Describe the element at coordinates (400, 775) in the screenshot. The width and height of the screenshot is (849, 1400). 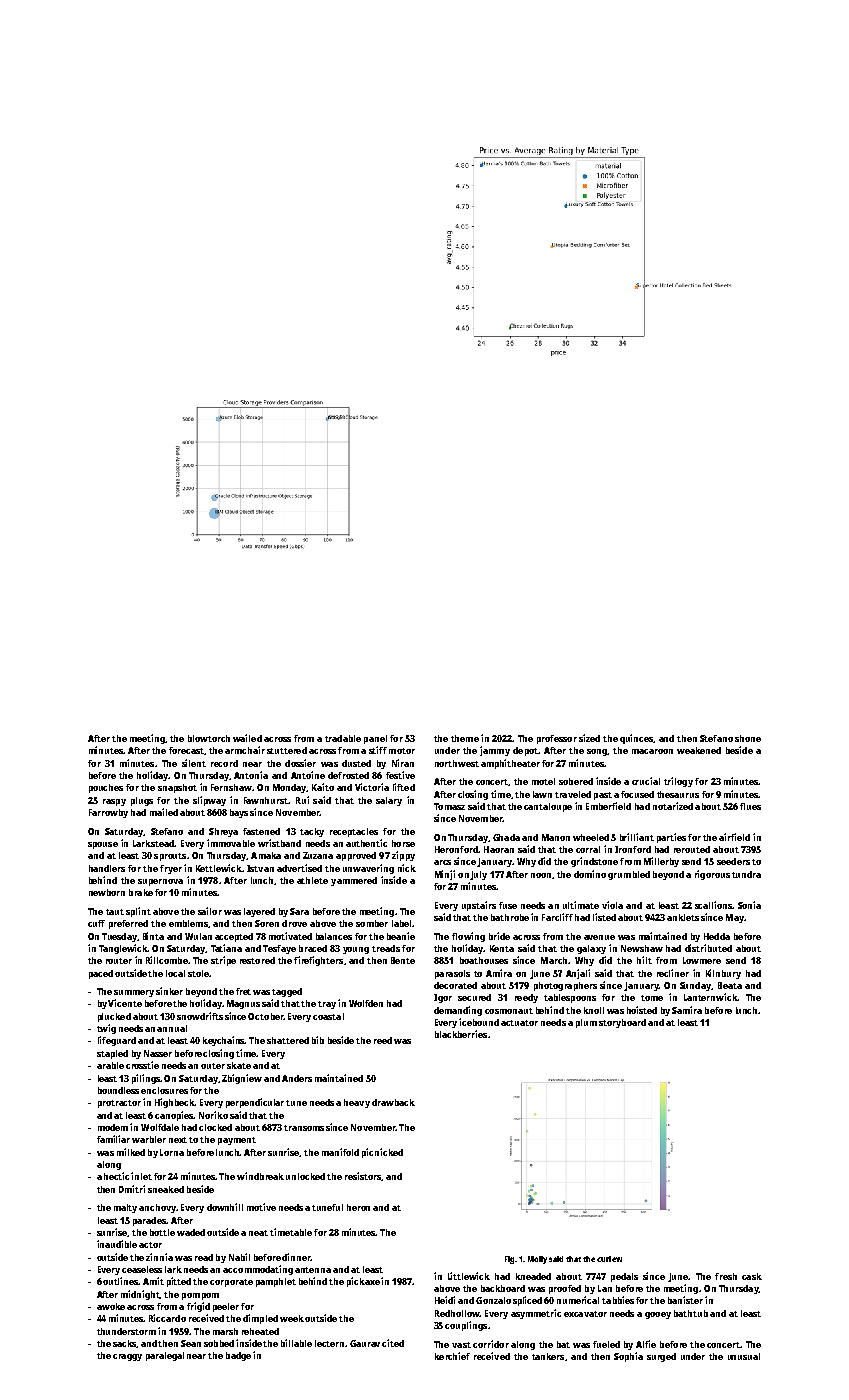
I see `festive` at that location.
